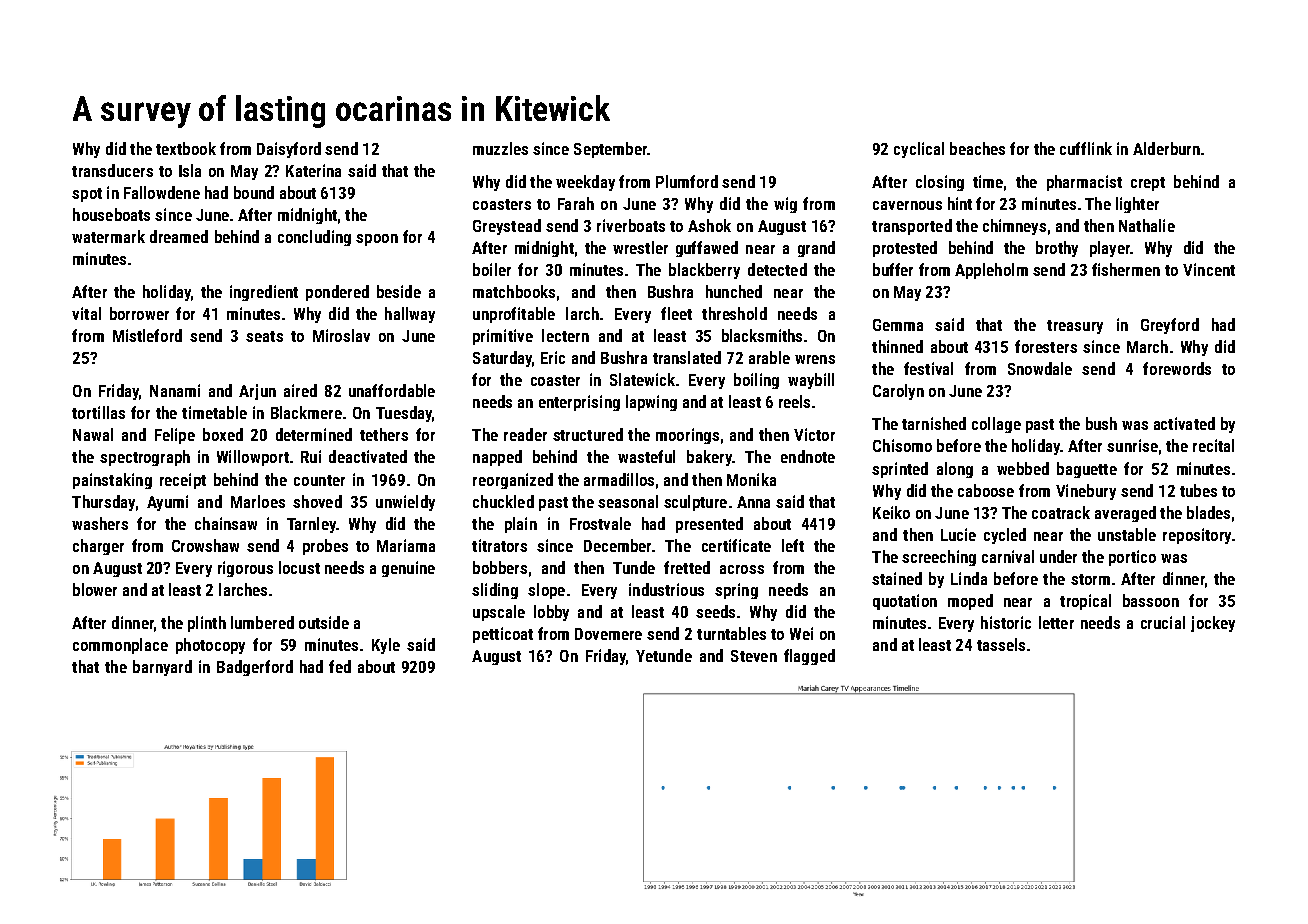 This screenshot has width=1308, height=924. What do you see at coordinates (1137, 205) in the screenshot?
I see `lighter` at bounding box center [1137, 205].
